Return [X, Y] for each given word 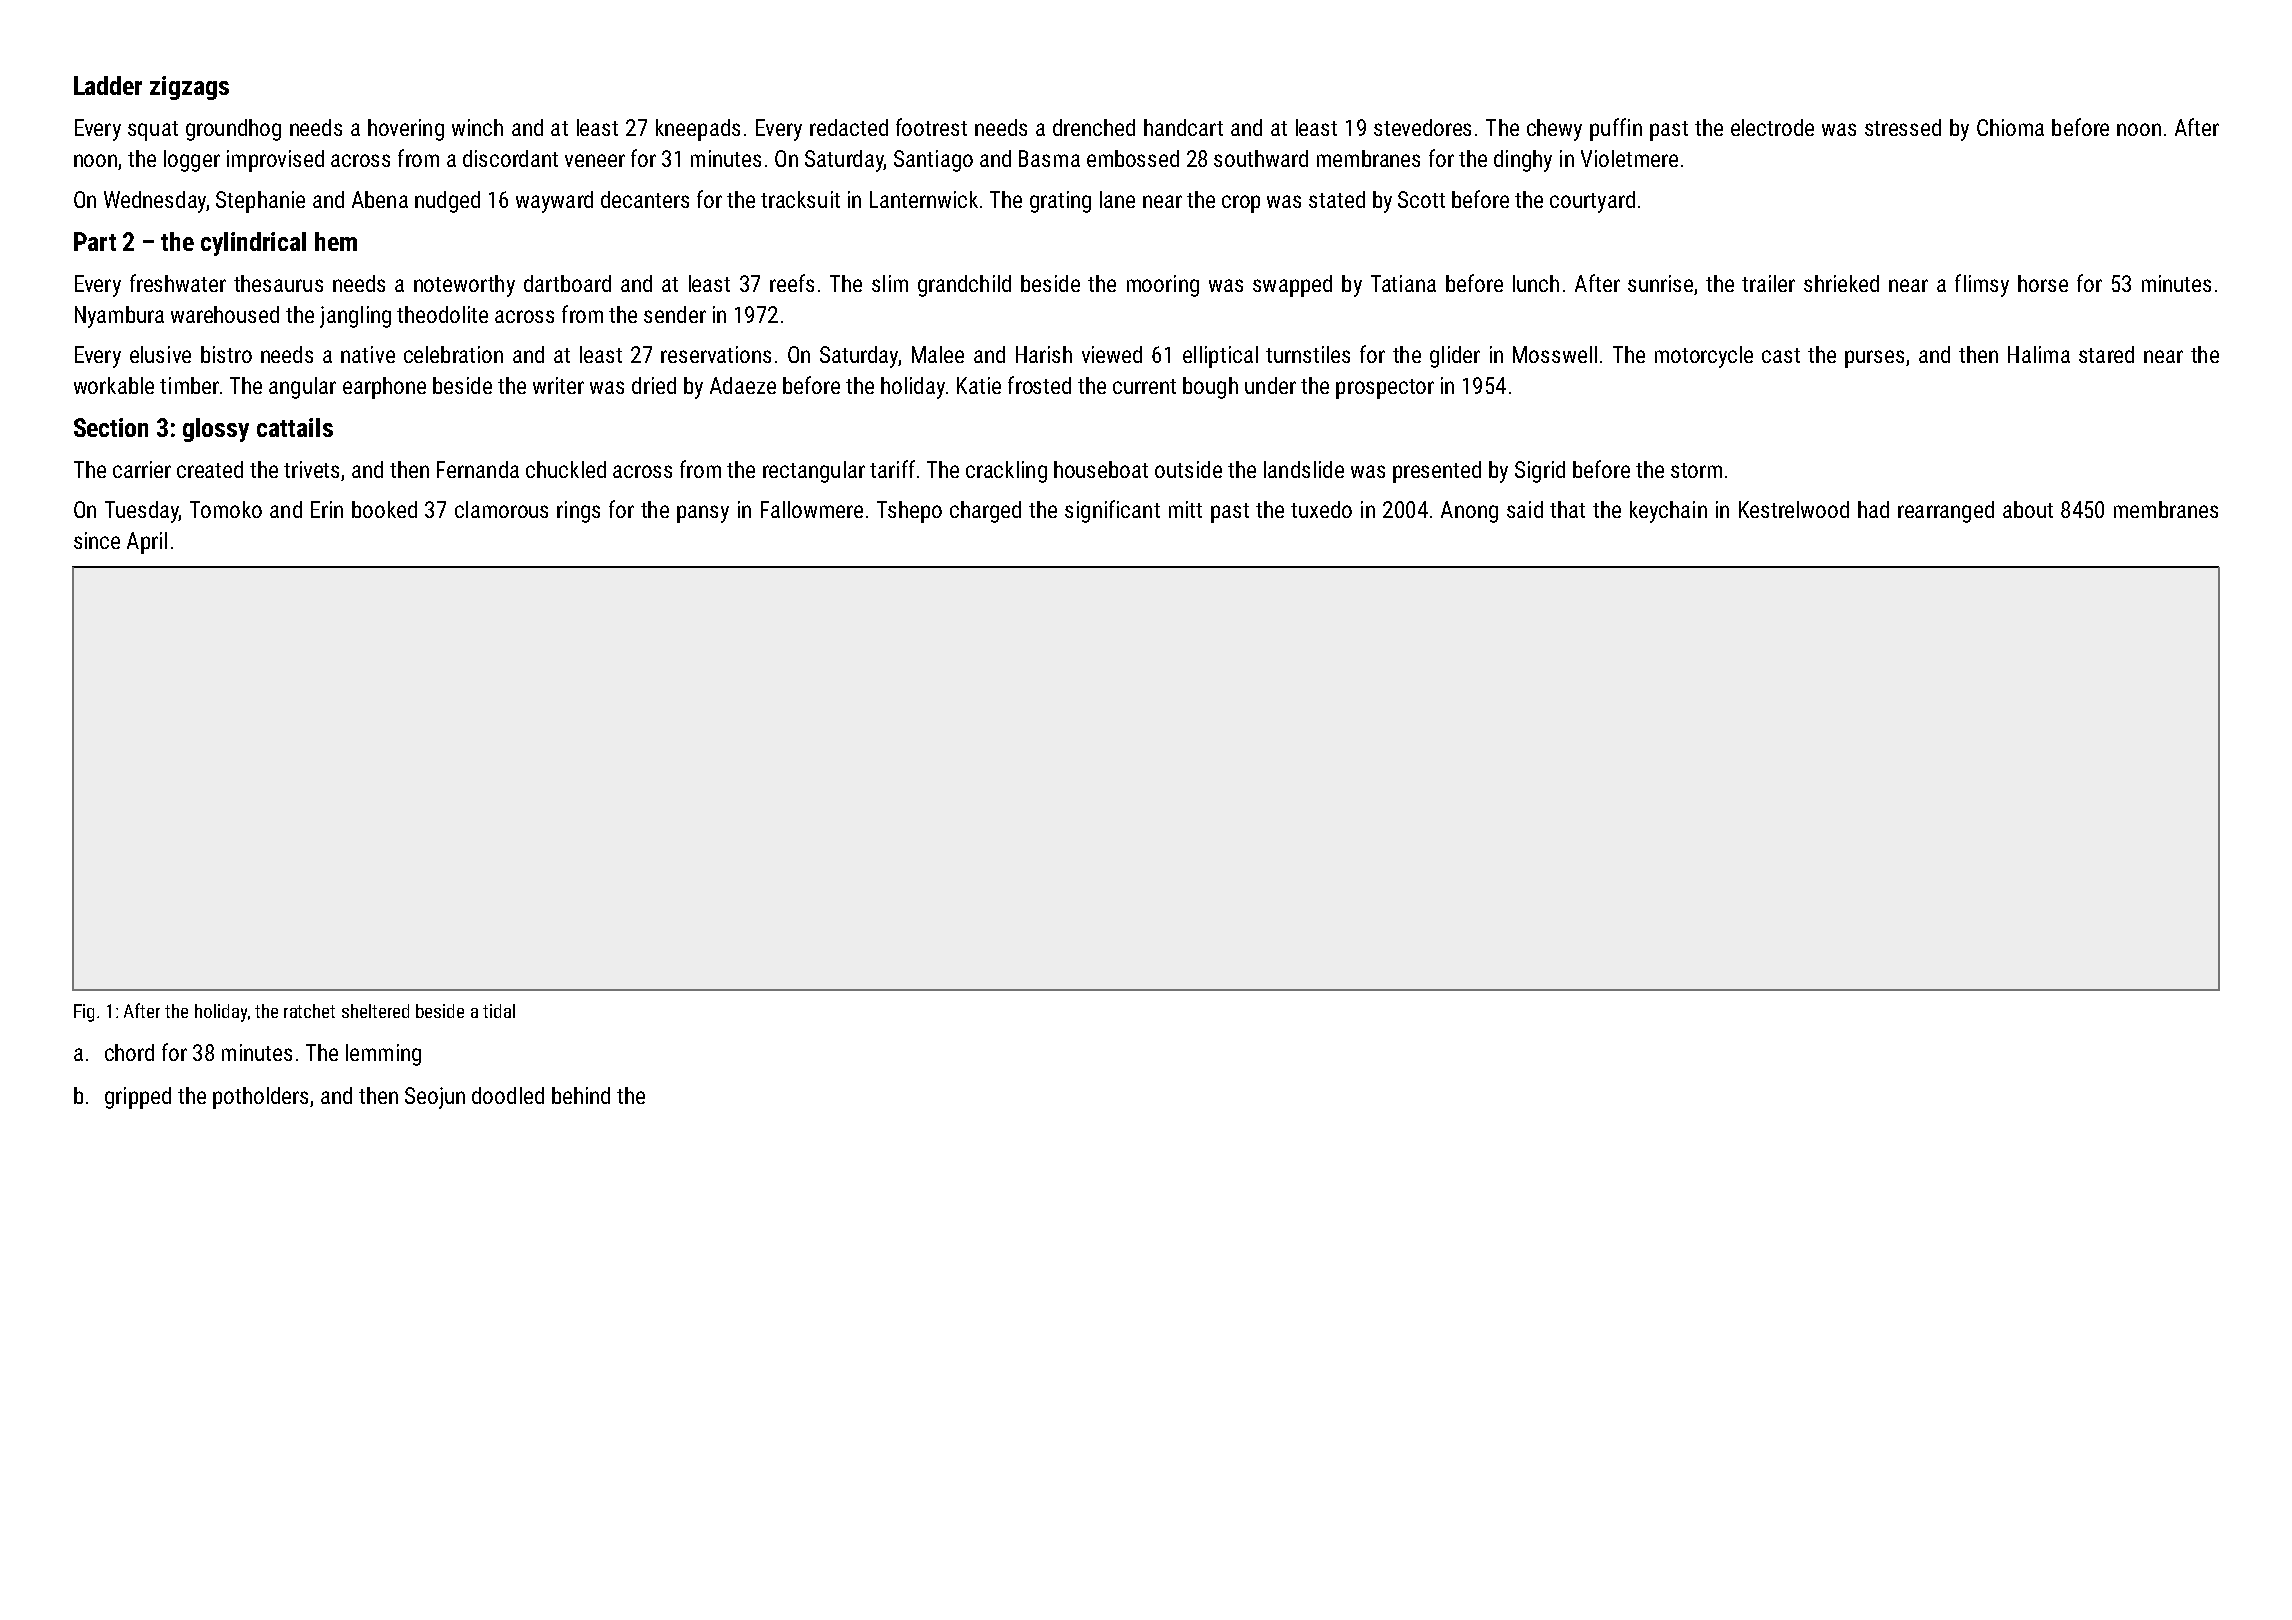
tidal [499, 1011]
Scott [1421, 199]
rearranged [1946, 512]
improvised [275, 161]
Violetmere [1629, 158]
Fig [84, 1013]
